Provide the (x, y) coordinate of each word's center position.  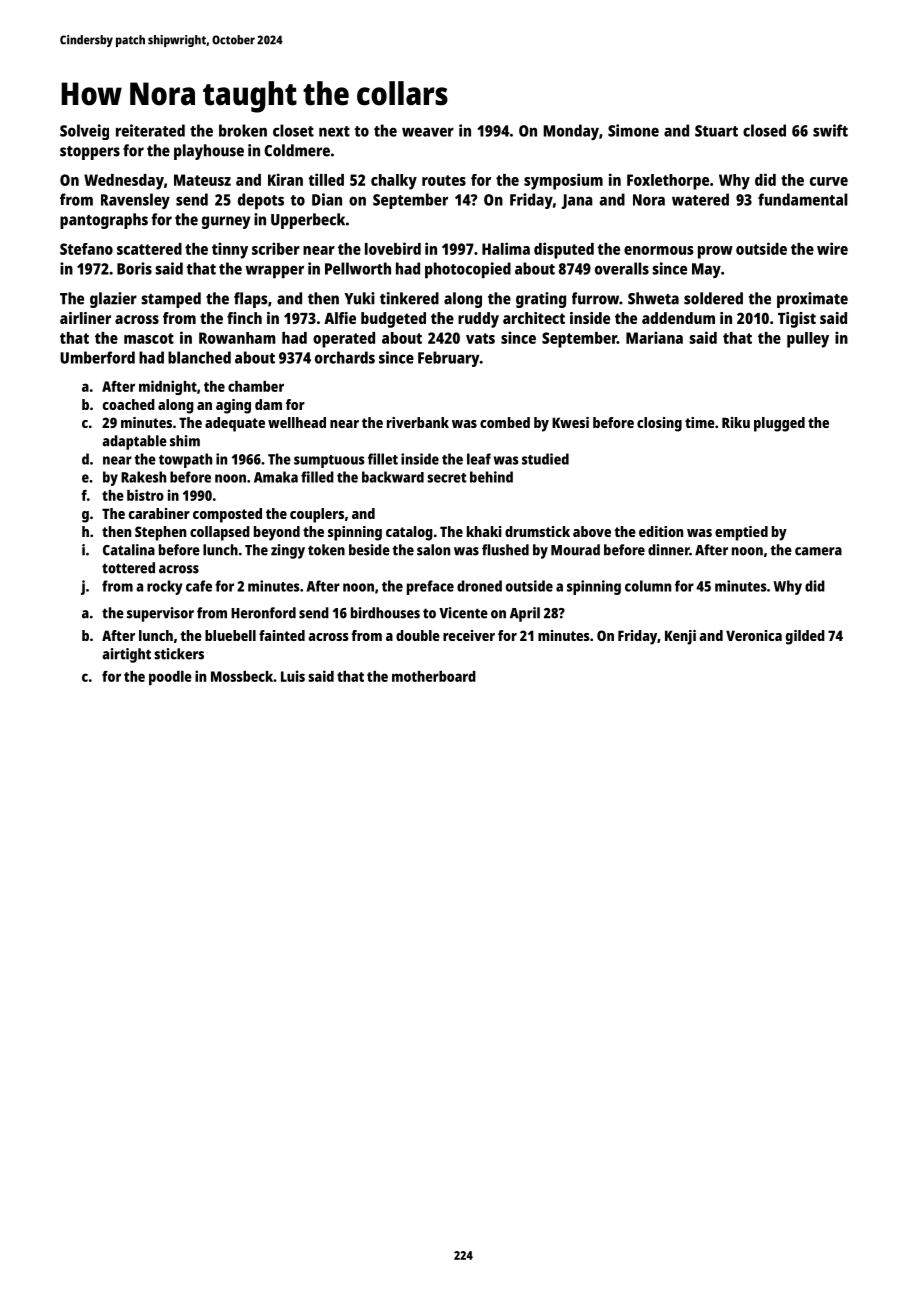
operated (344, 340)
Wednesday (124, 182)
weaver (428, 132)
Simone (633, 130)
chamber (256, 386)
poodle (170, 678)
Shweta (653, 298)
